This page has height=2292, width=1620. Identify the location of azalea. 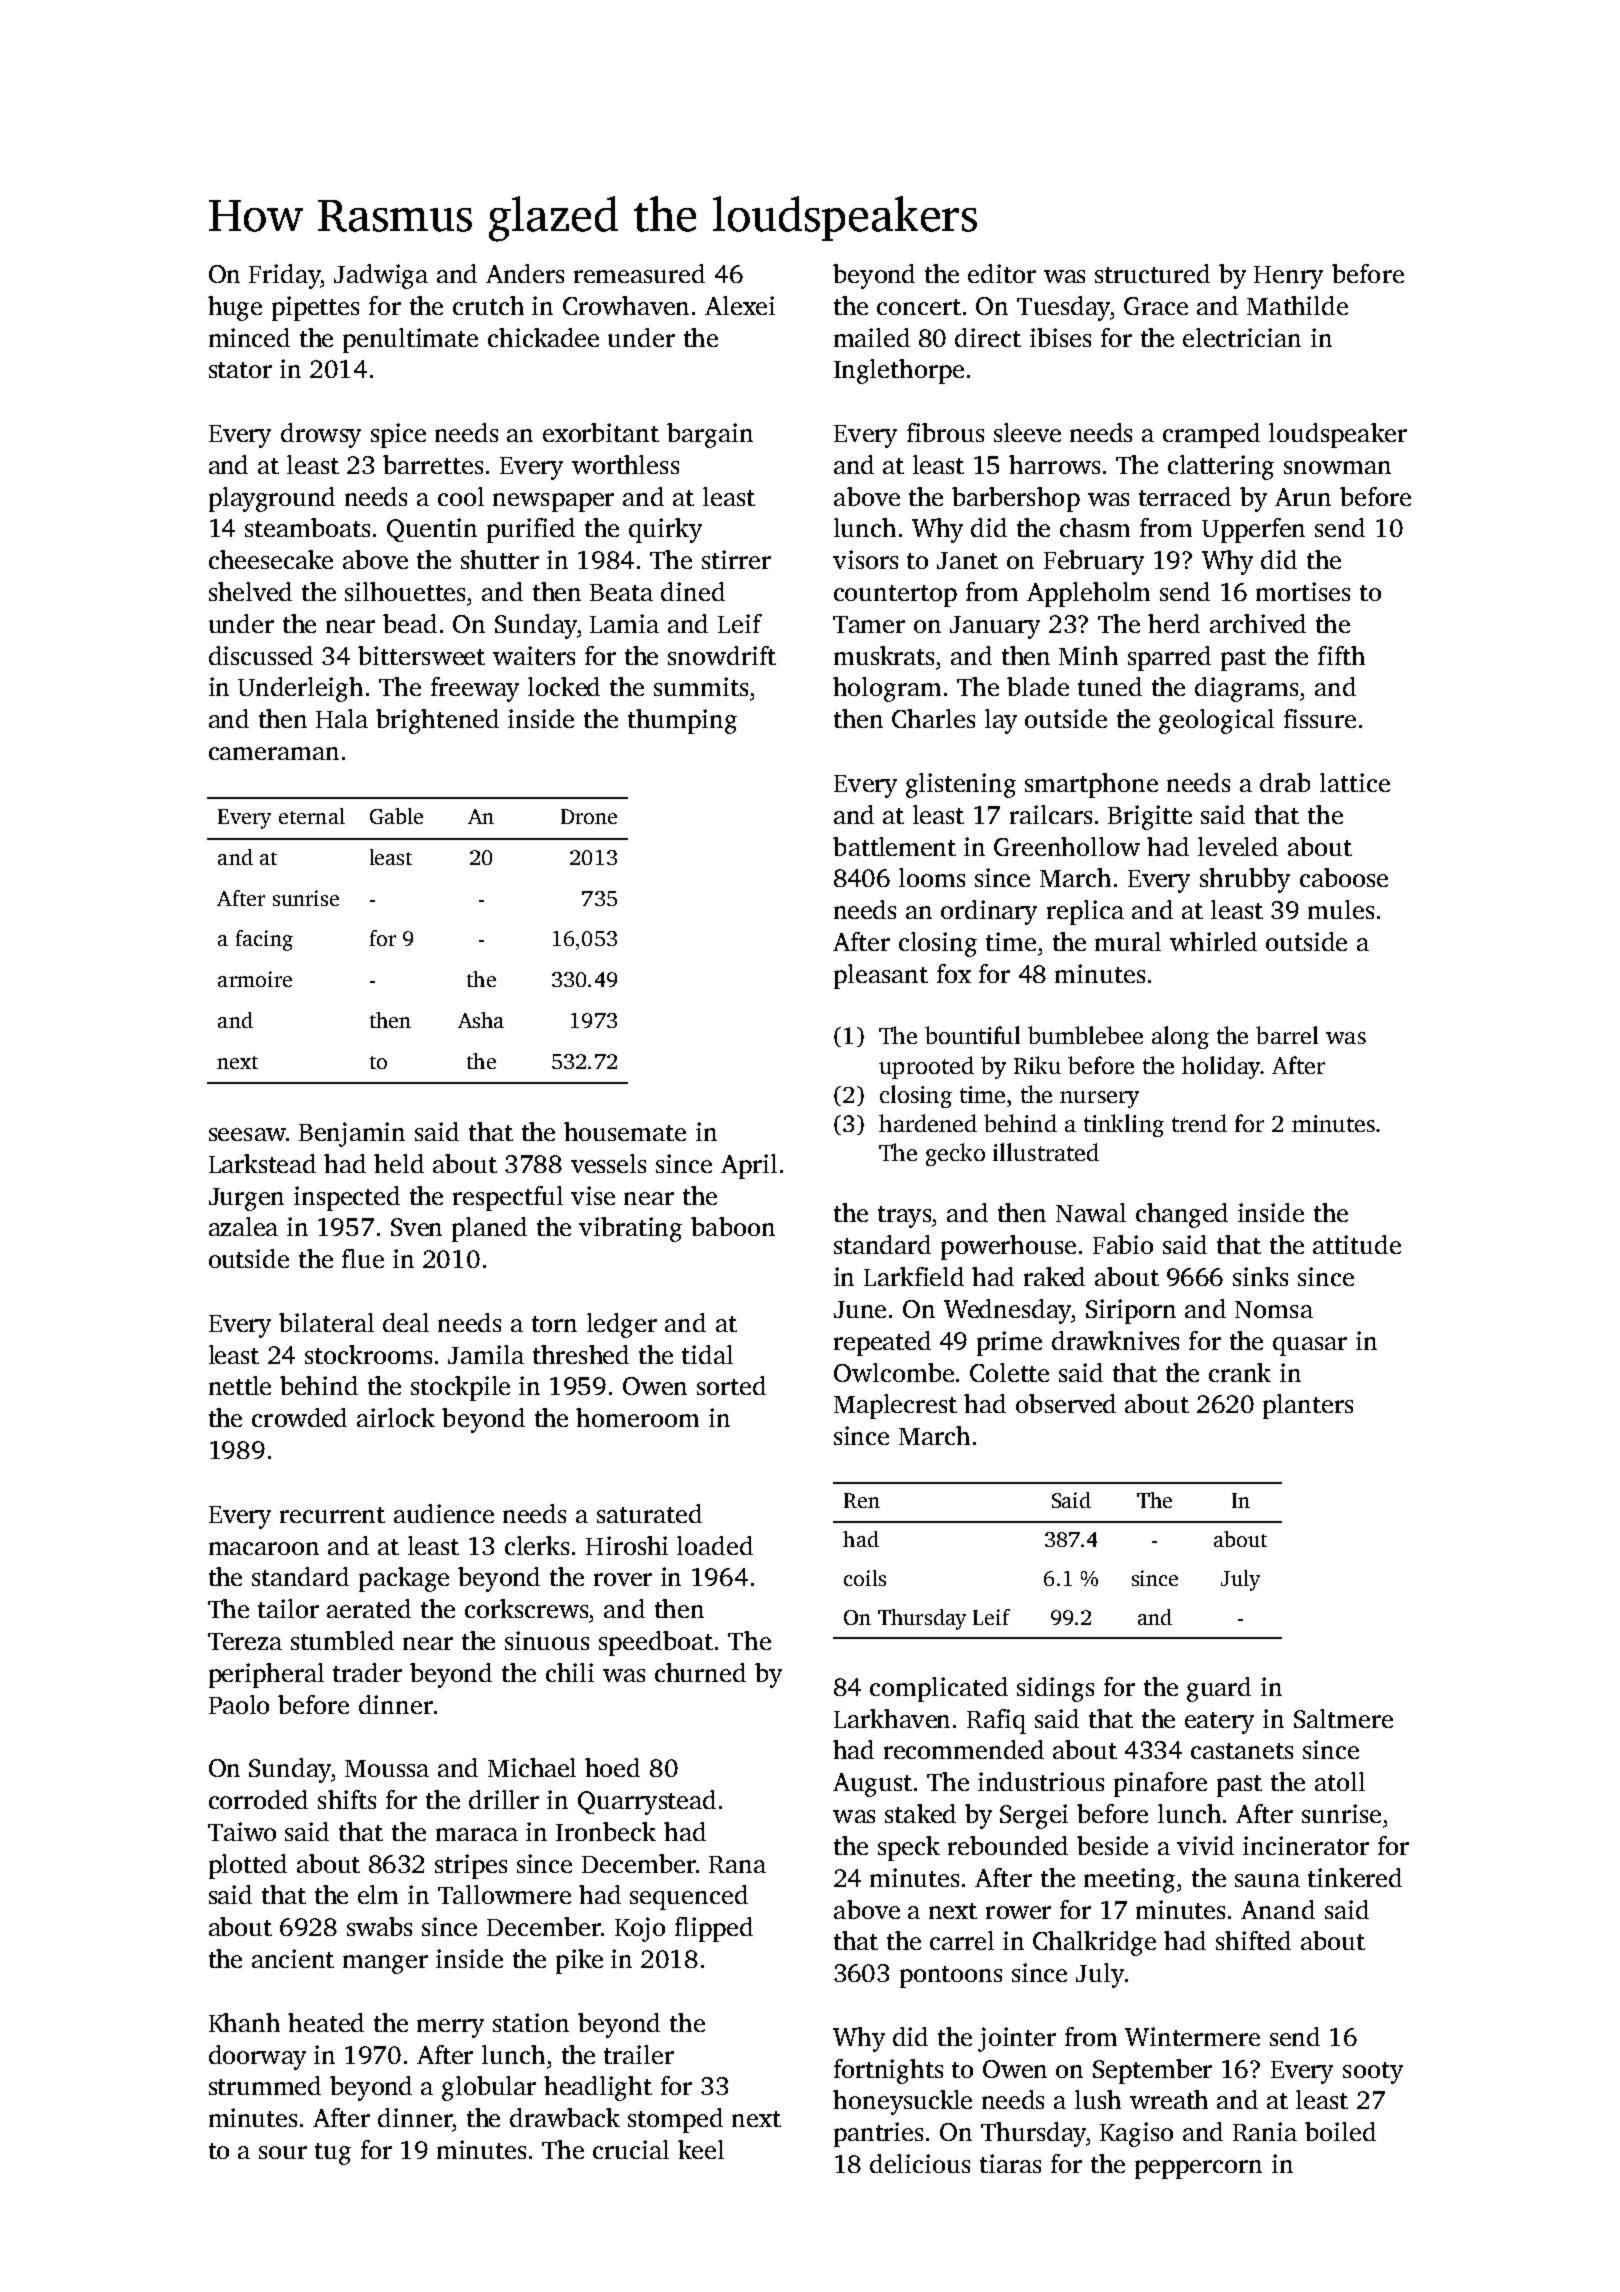
(243, 1226).
